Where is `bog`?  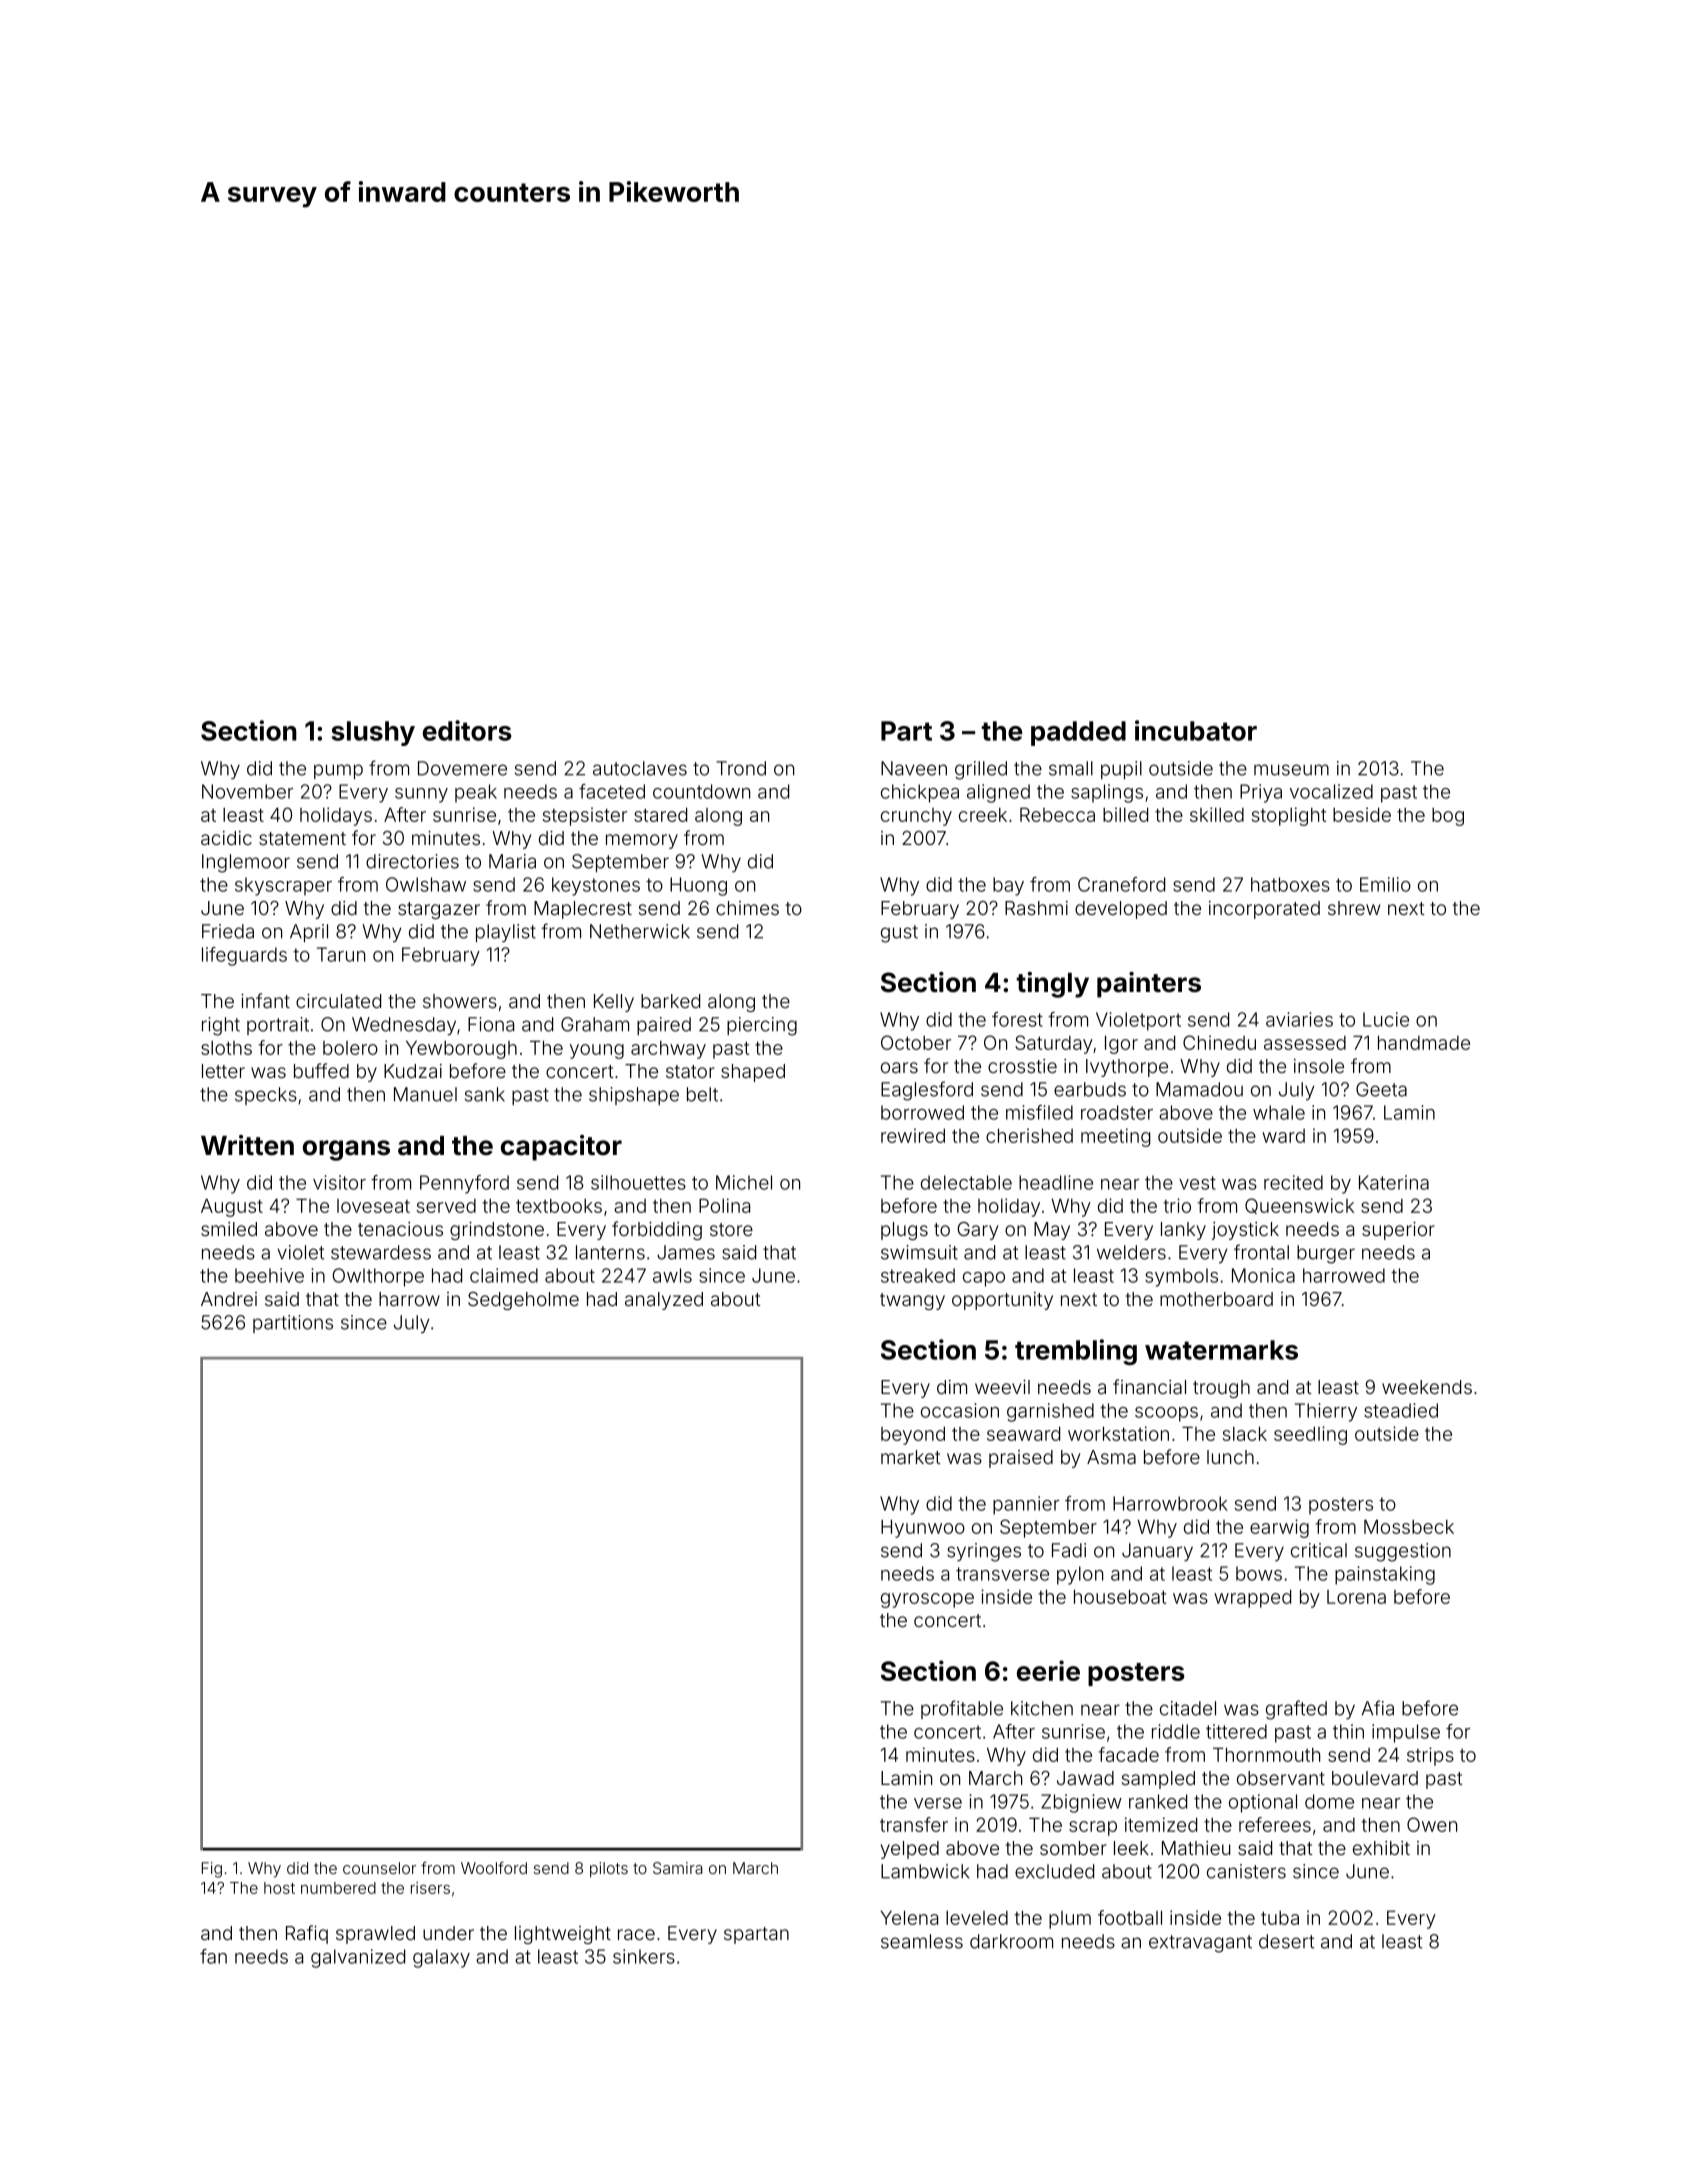
bog is located at coordinates (1448, 817).
